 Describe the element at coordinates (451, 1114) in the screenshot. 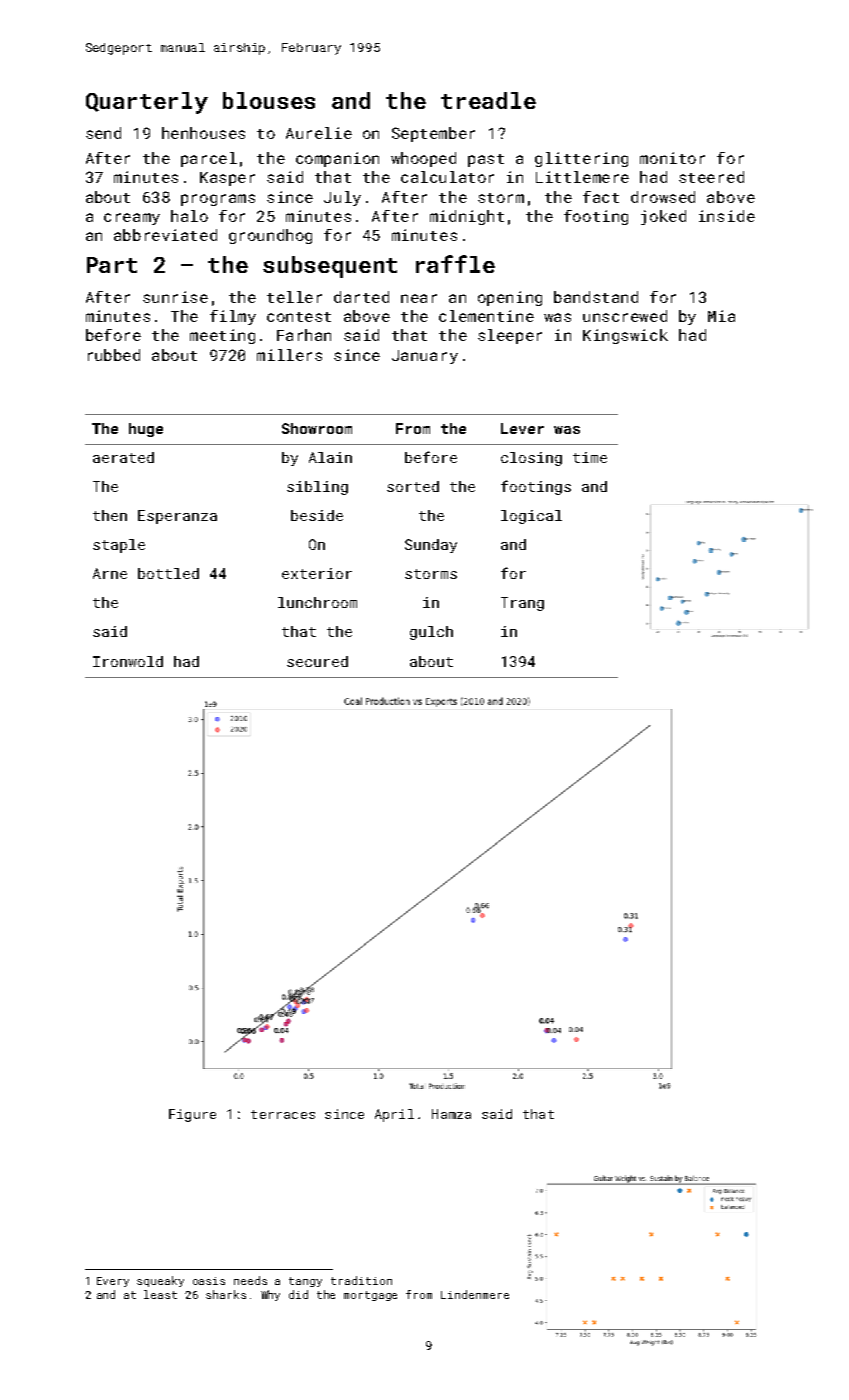

I see `Hamza` at that location.
